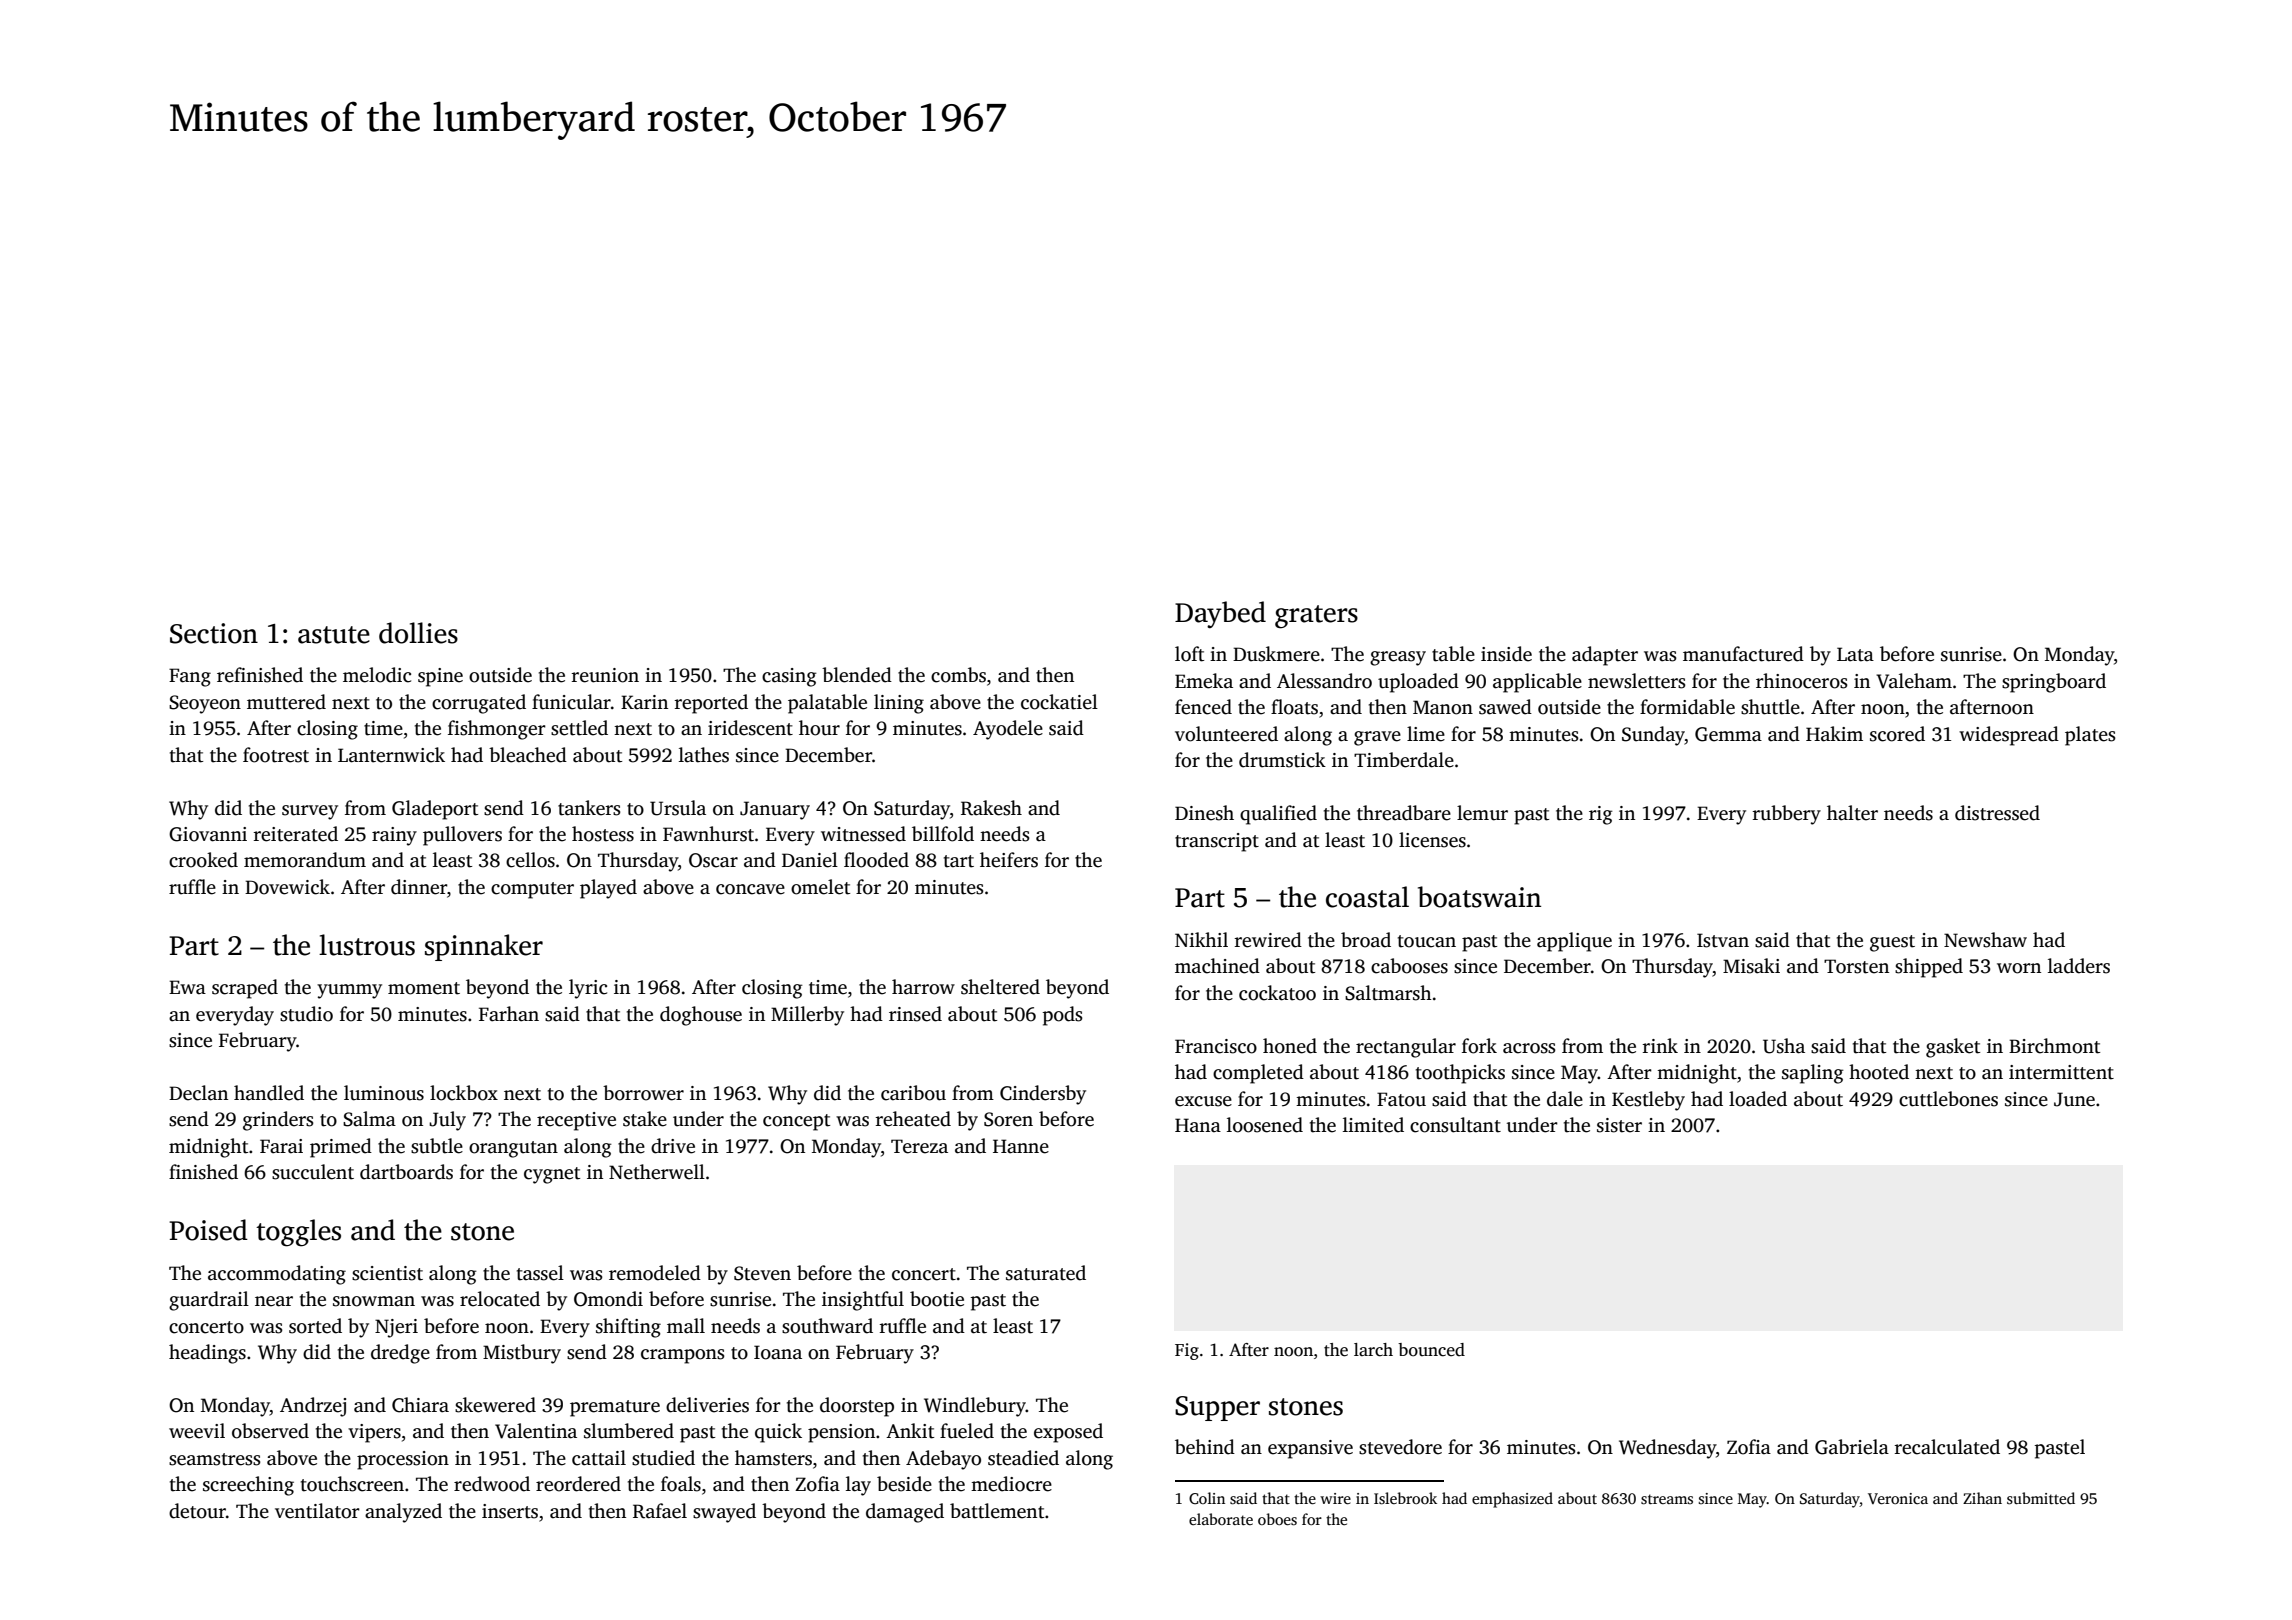 The height and width of the page is (1620, 2292). Describe the element at coordinates (1455, 1125) in the page. I see `consultant` at that location.
